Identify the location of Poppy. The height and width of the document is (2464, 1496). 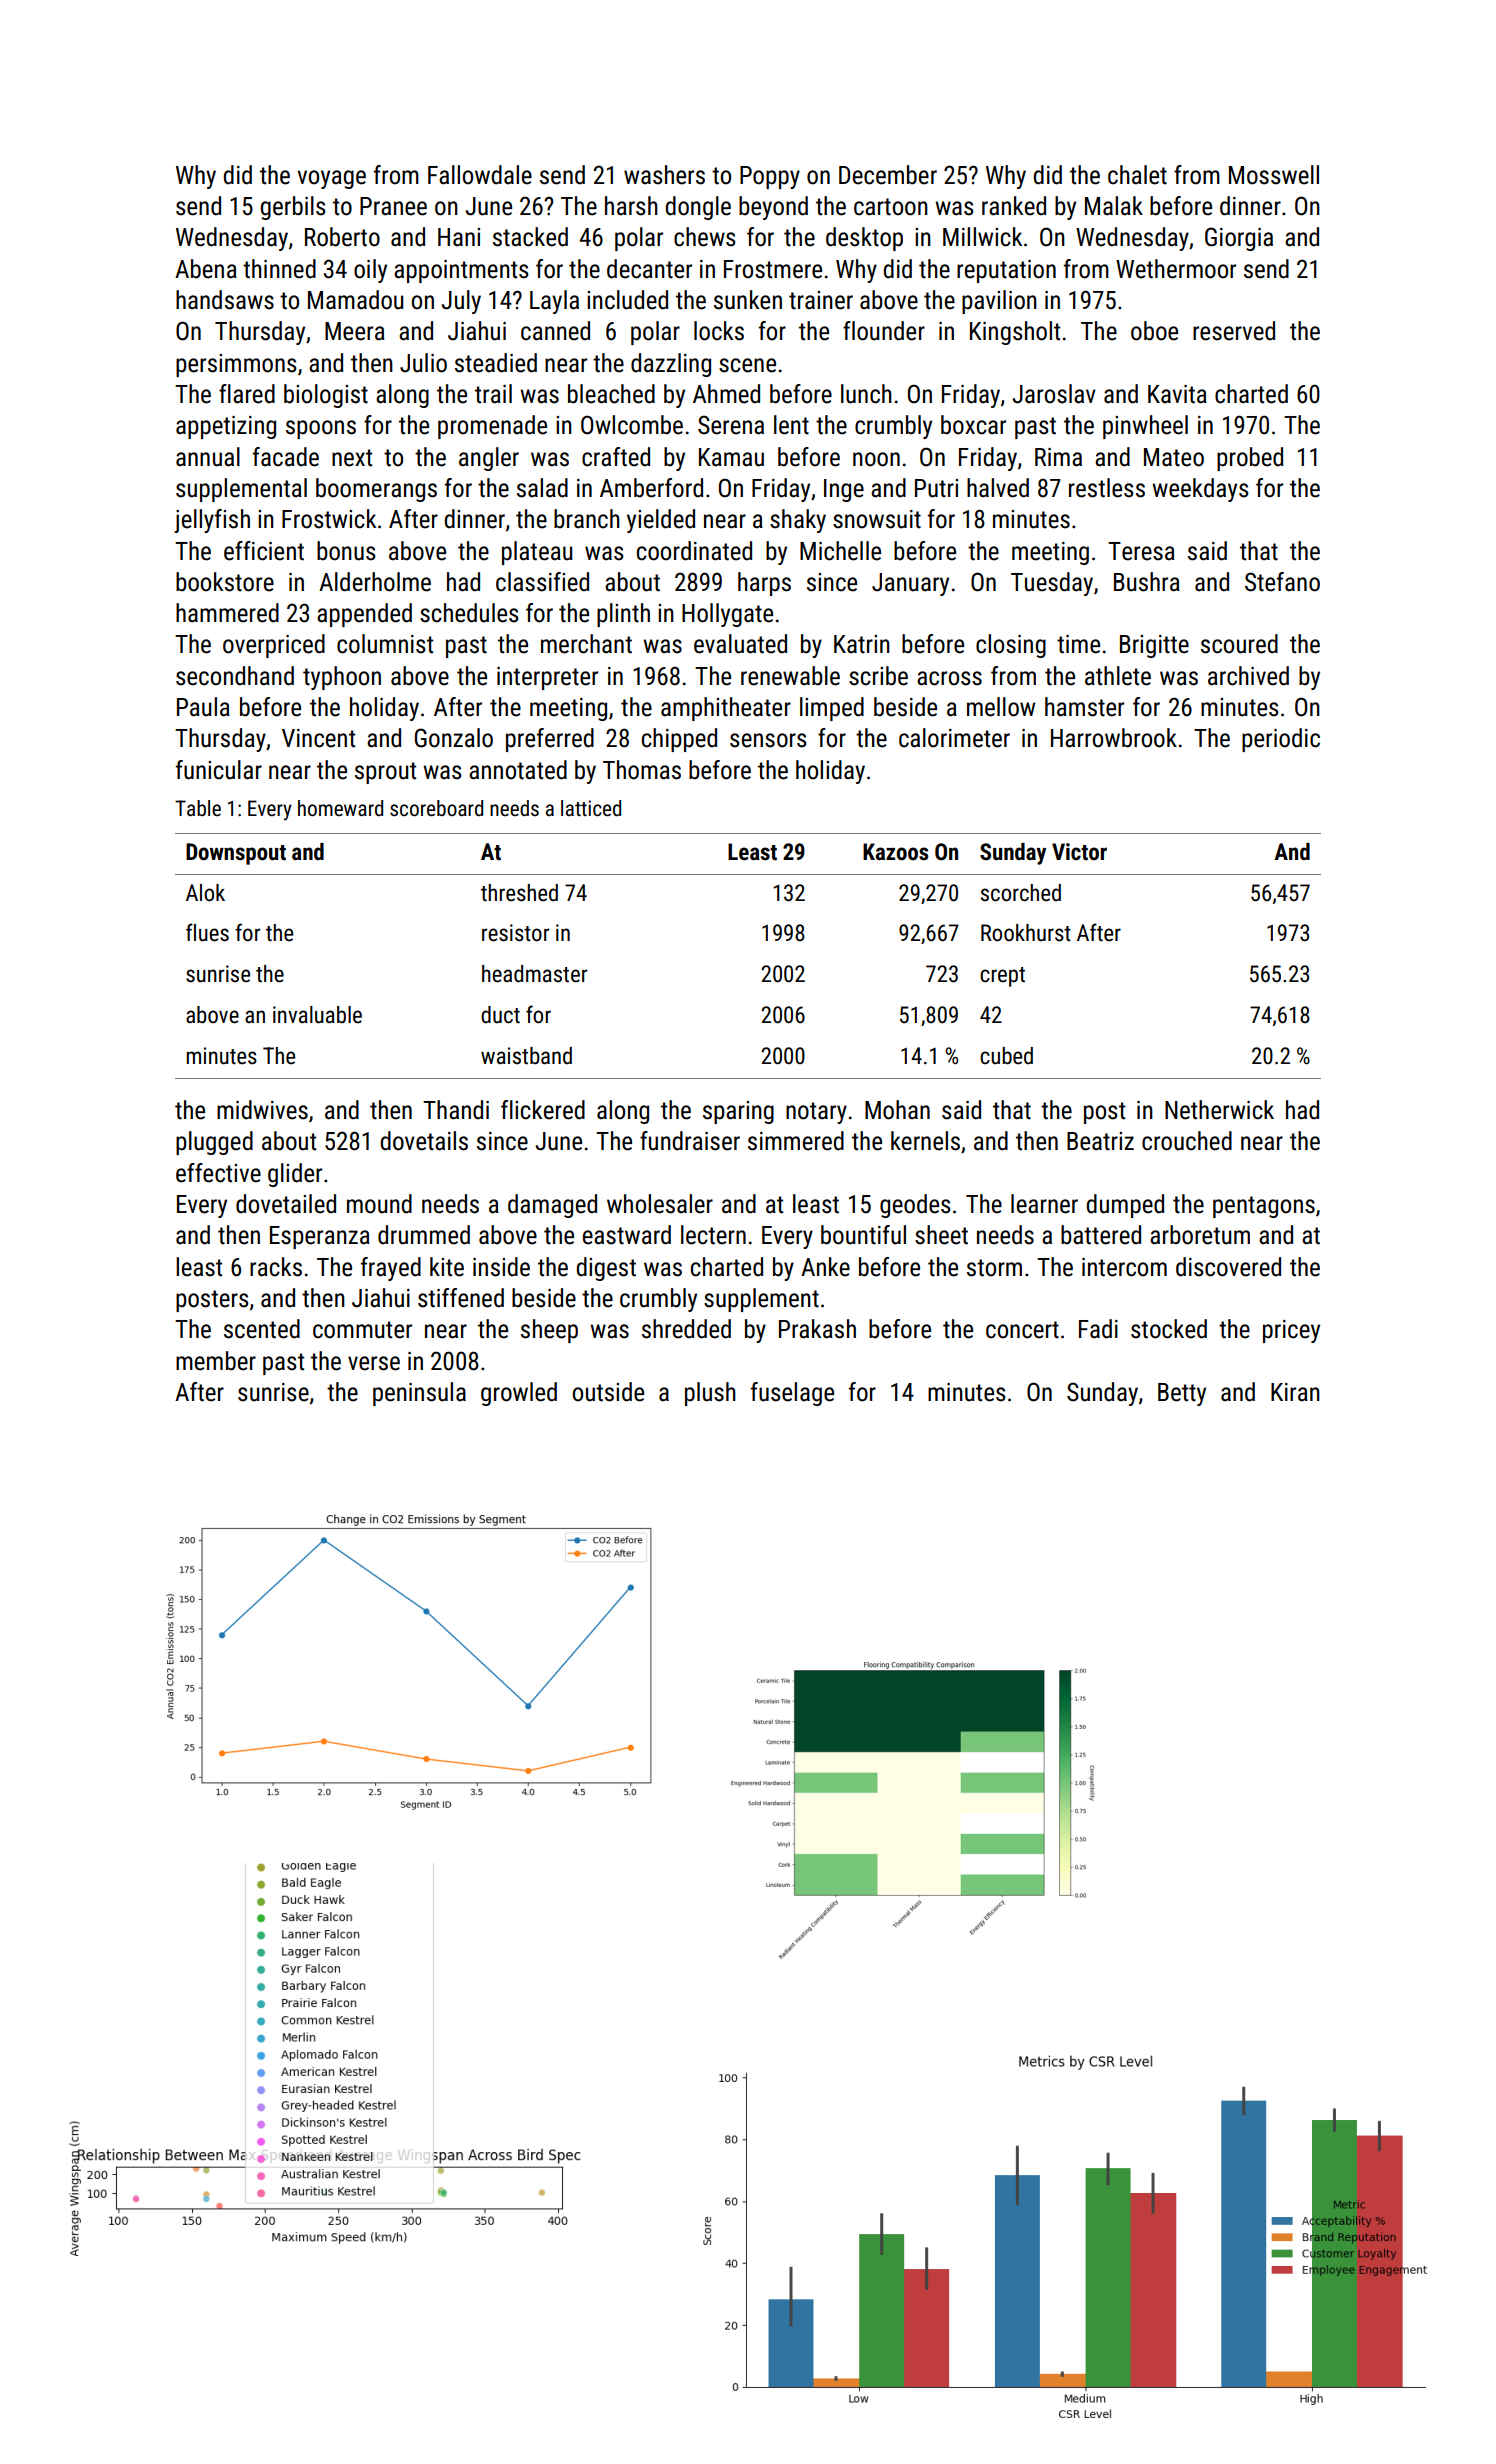
(770, 177).
